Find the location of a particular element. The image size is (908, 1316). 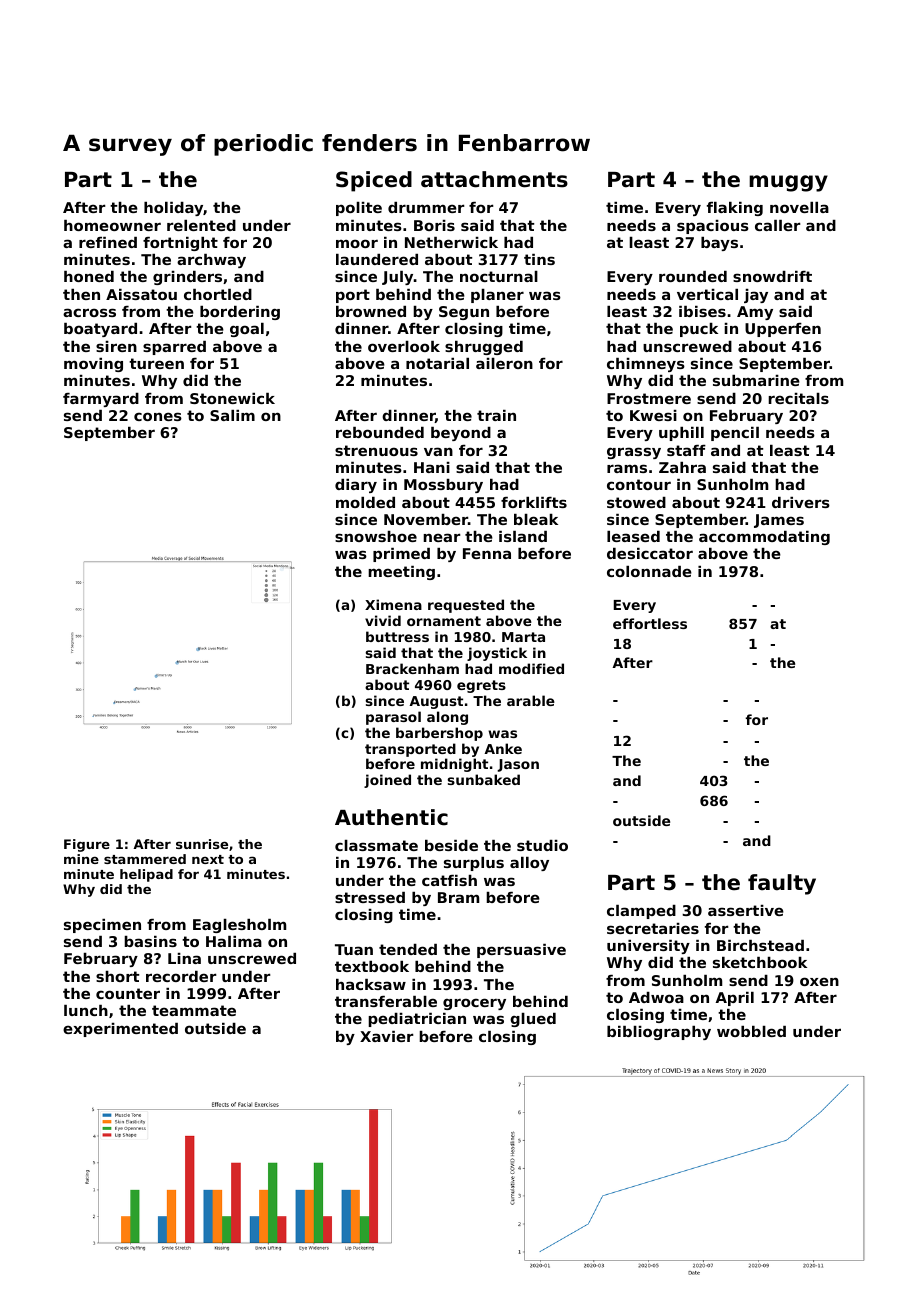

bibliography is located at coordinates (659, 1033).
